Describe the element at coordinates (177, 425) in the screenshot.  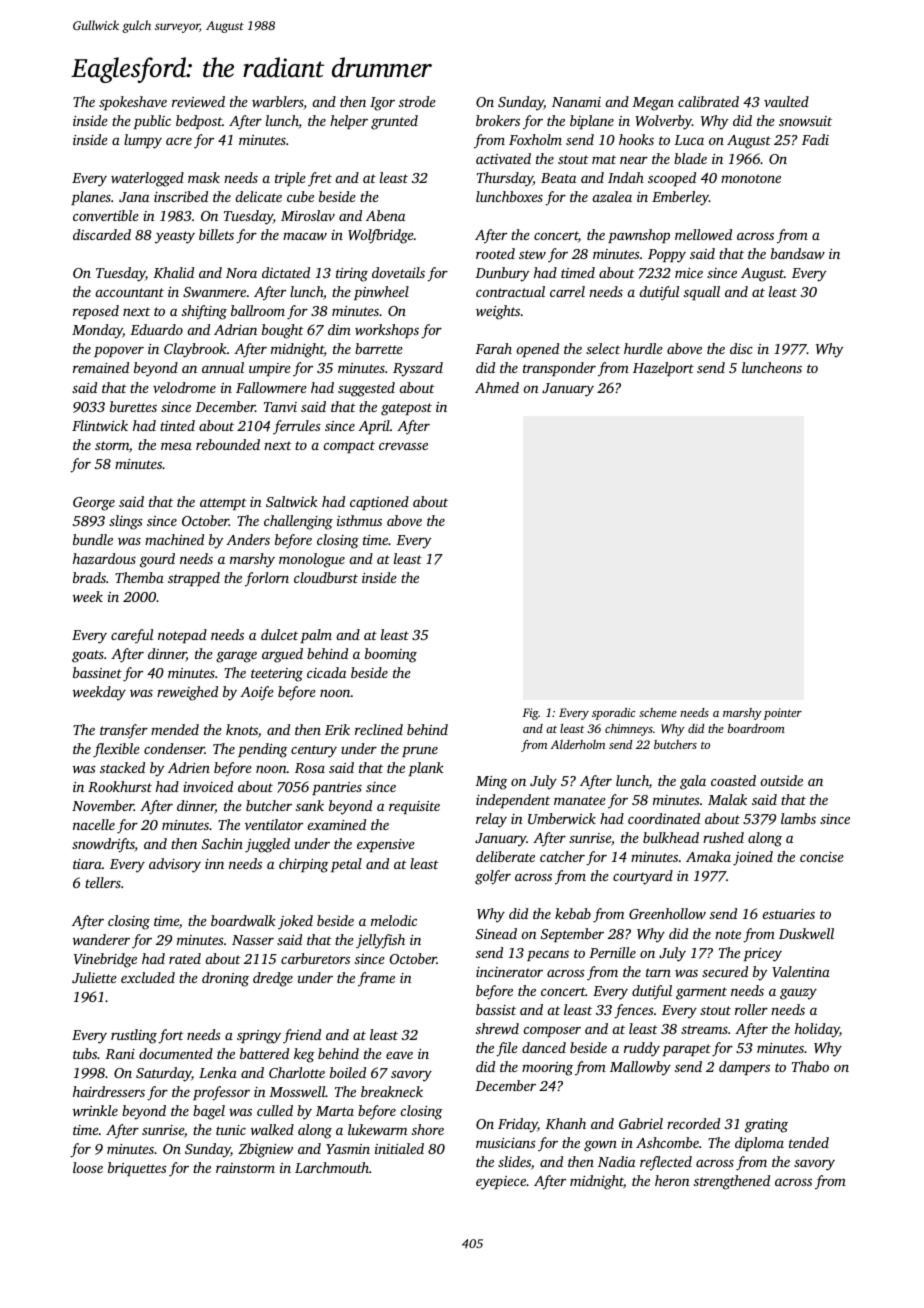
I see `tinted` at that location.
